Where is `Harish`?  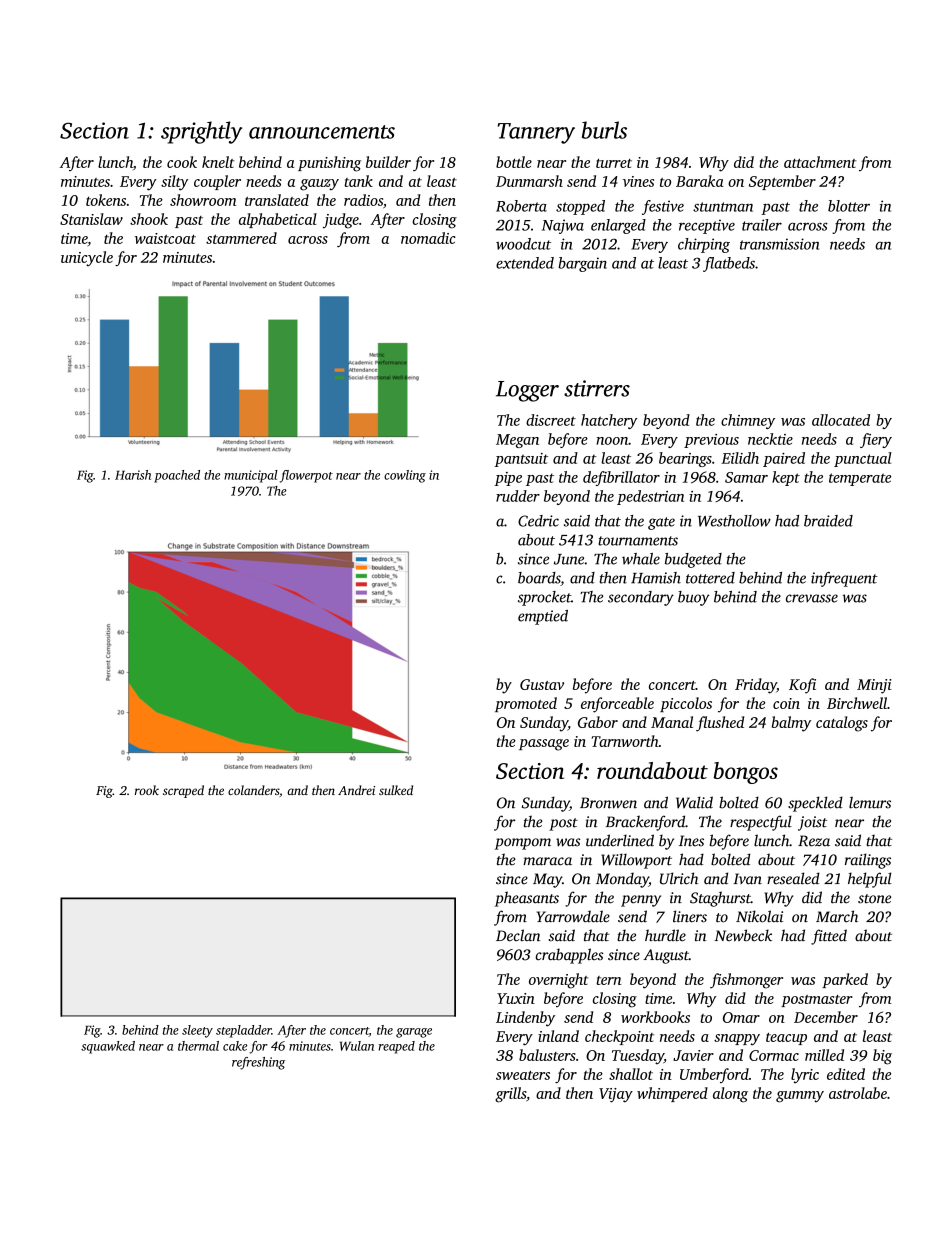 Harish is located at coordinates (133, 475).
